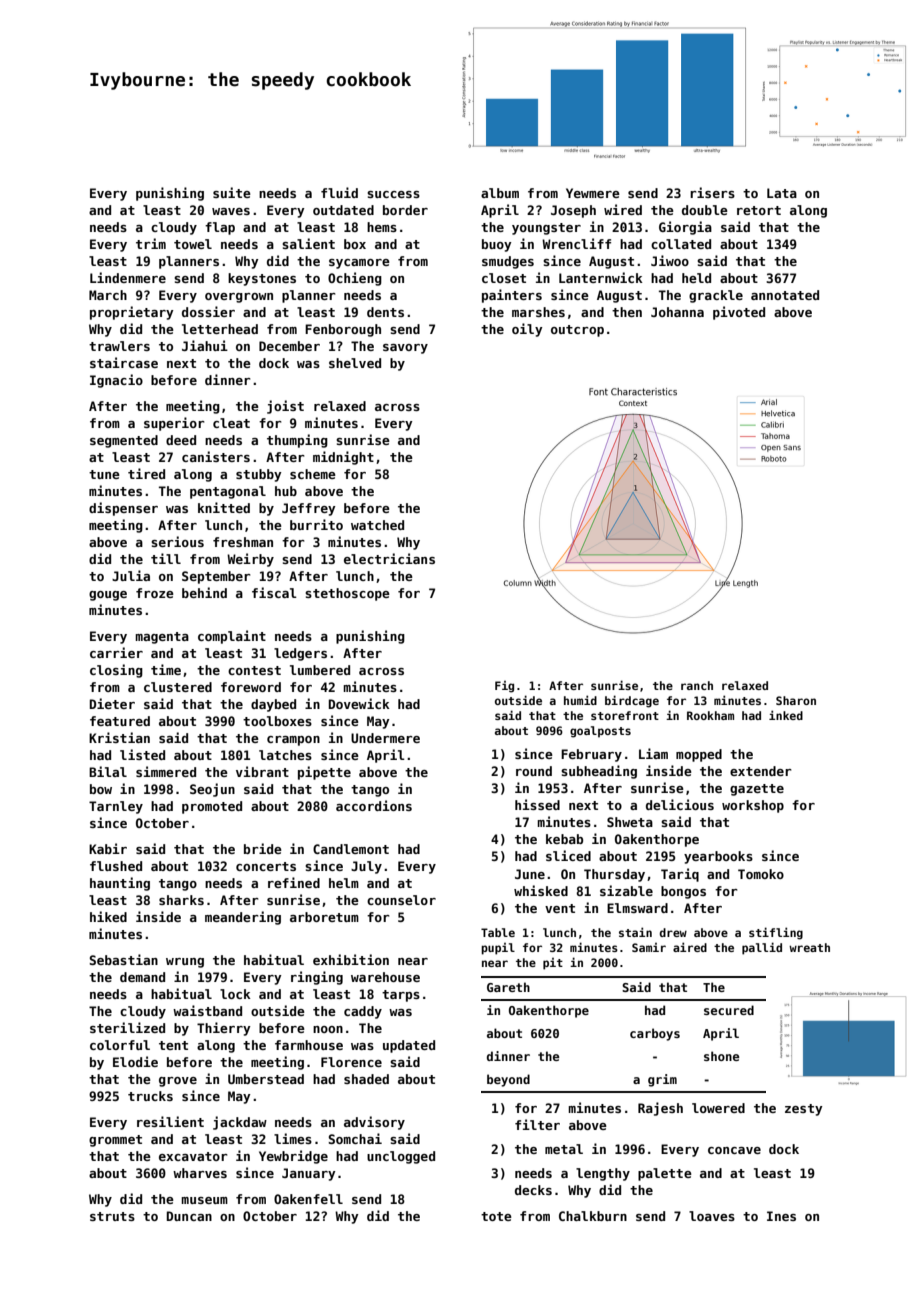 This screenshot has width=924, height=1308. Describe the element at coordinates (178, 687) in the screenshot. I see `clustered` at that location.
